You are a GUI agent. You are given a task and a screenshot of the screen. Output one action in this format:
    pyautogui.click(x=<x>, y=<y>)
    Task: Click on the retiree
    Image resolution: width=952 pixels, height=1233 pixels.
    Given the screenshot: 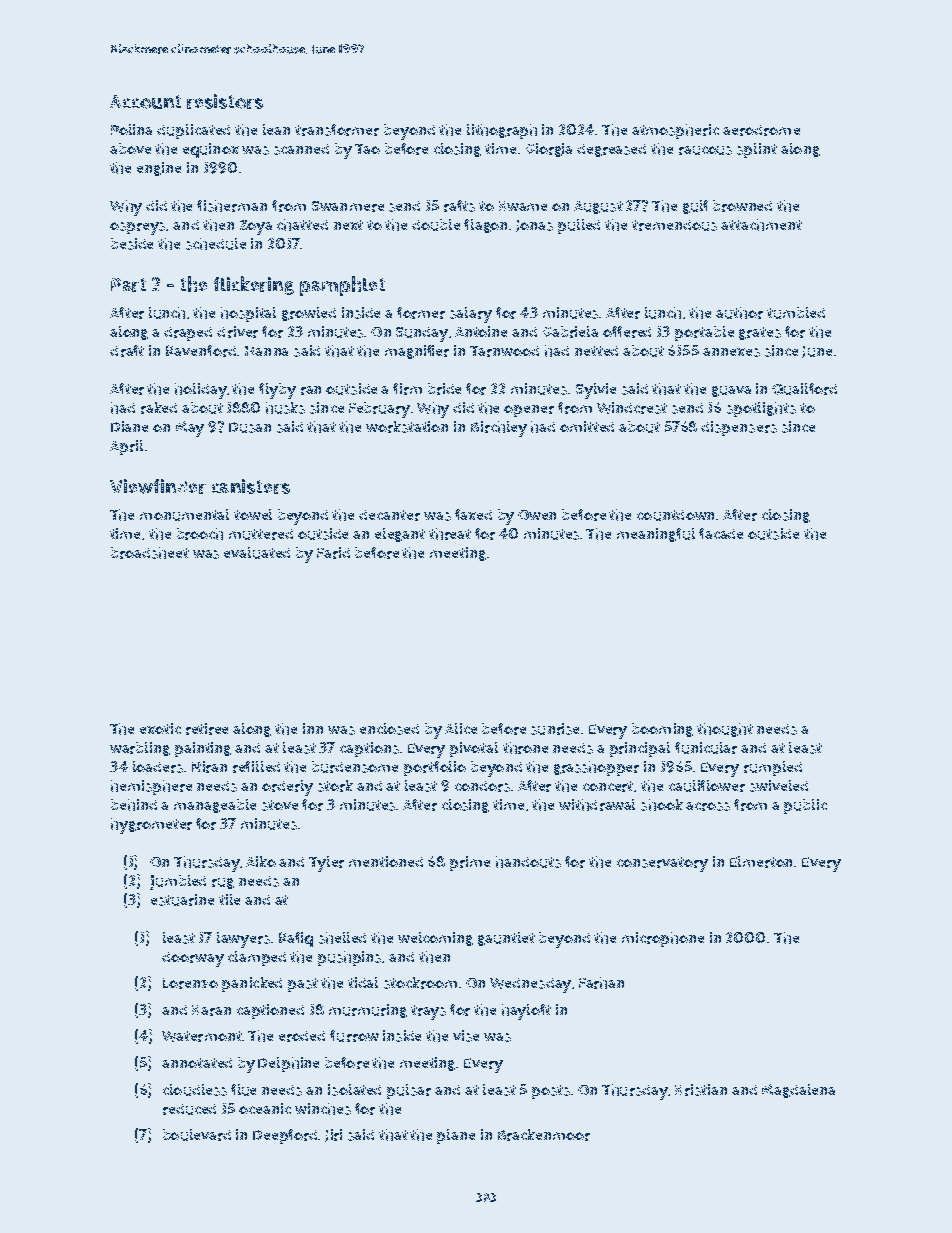 What is the action you would take?
    pyautogui.click(x=207, y=729)
